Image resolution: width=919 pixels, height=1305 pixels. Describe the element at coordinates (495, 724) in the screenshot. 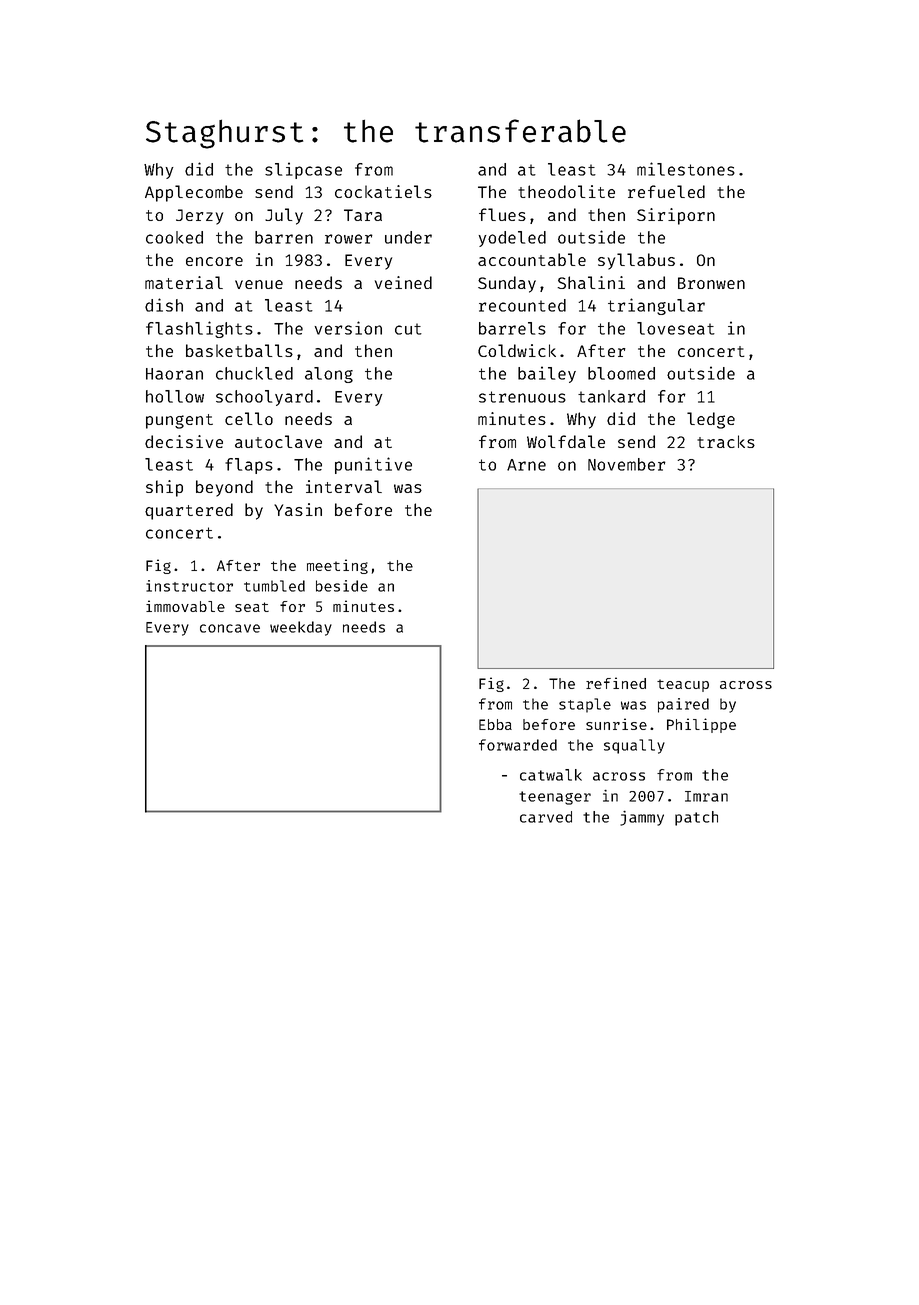

I see `Ebba` at that location.
